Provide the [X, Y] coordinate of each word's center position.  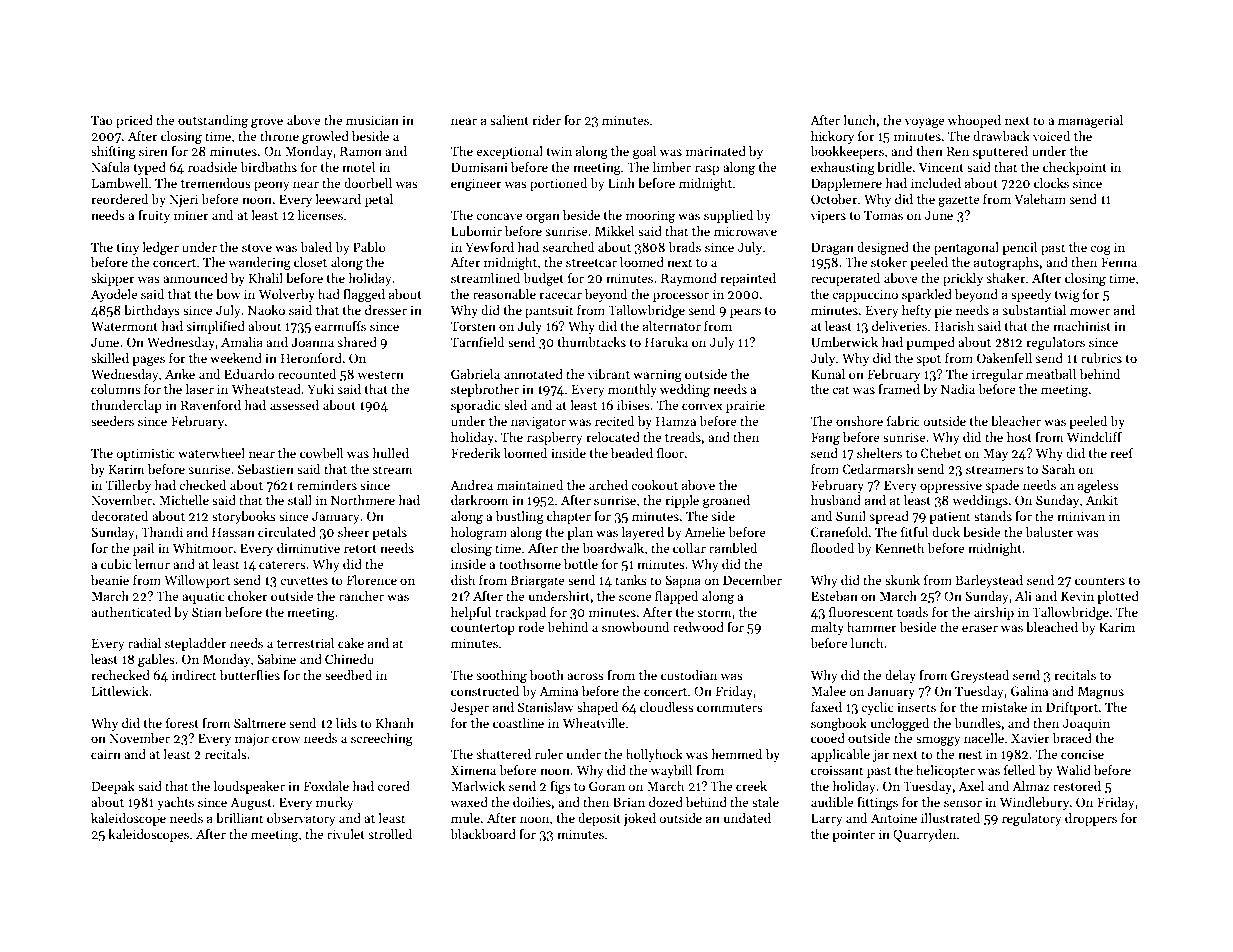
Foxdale [326, 786]
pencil [1019, 248]
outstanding [213, 121]
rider [546, 120]
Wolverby [287, 295]
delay [900, 676]
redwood [698, 627]
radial [144, 643]
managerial [1090, 121]
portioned [558, 184]
